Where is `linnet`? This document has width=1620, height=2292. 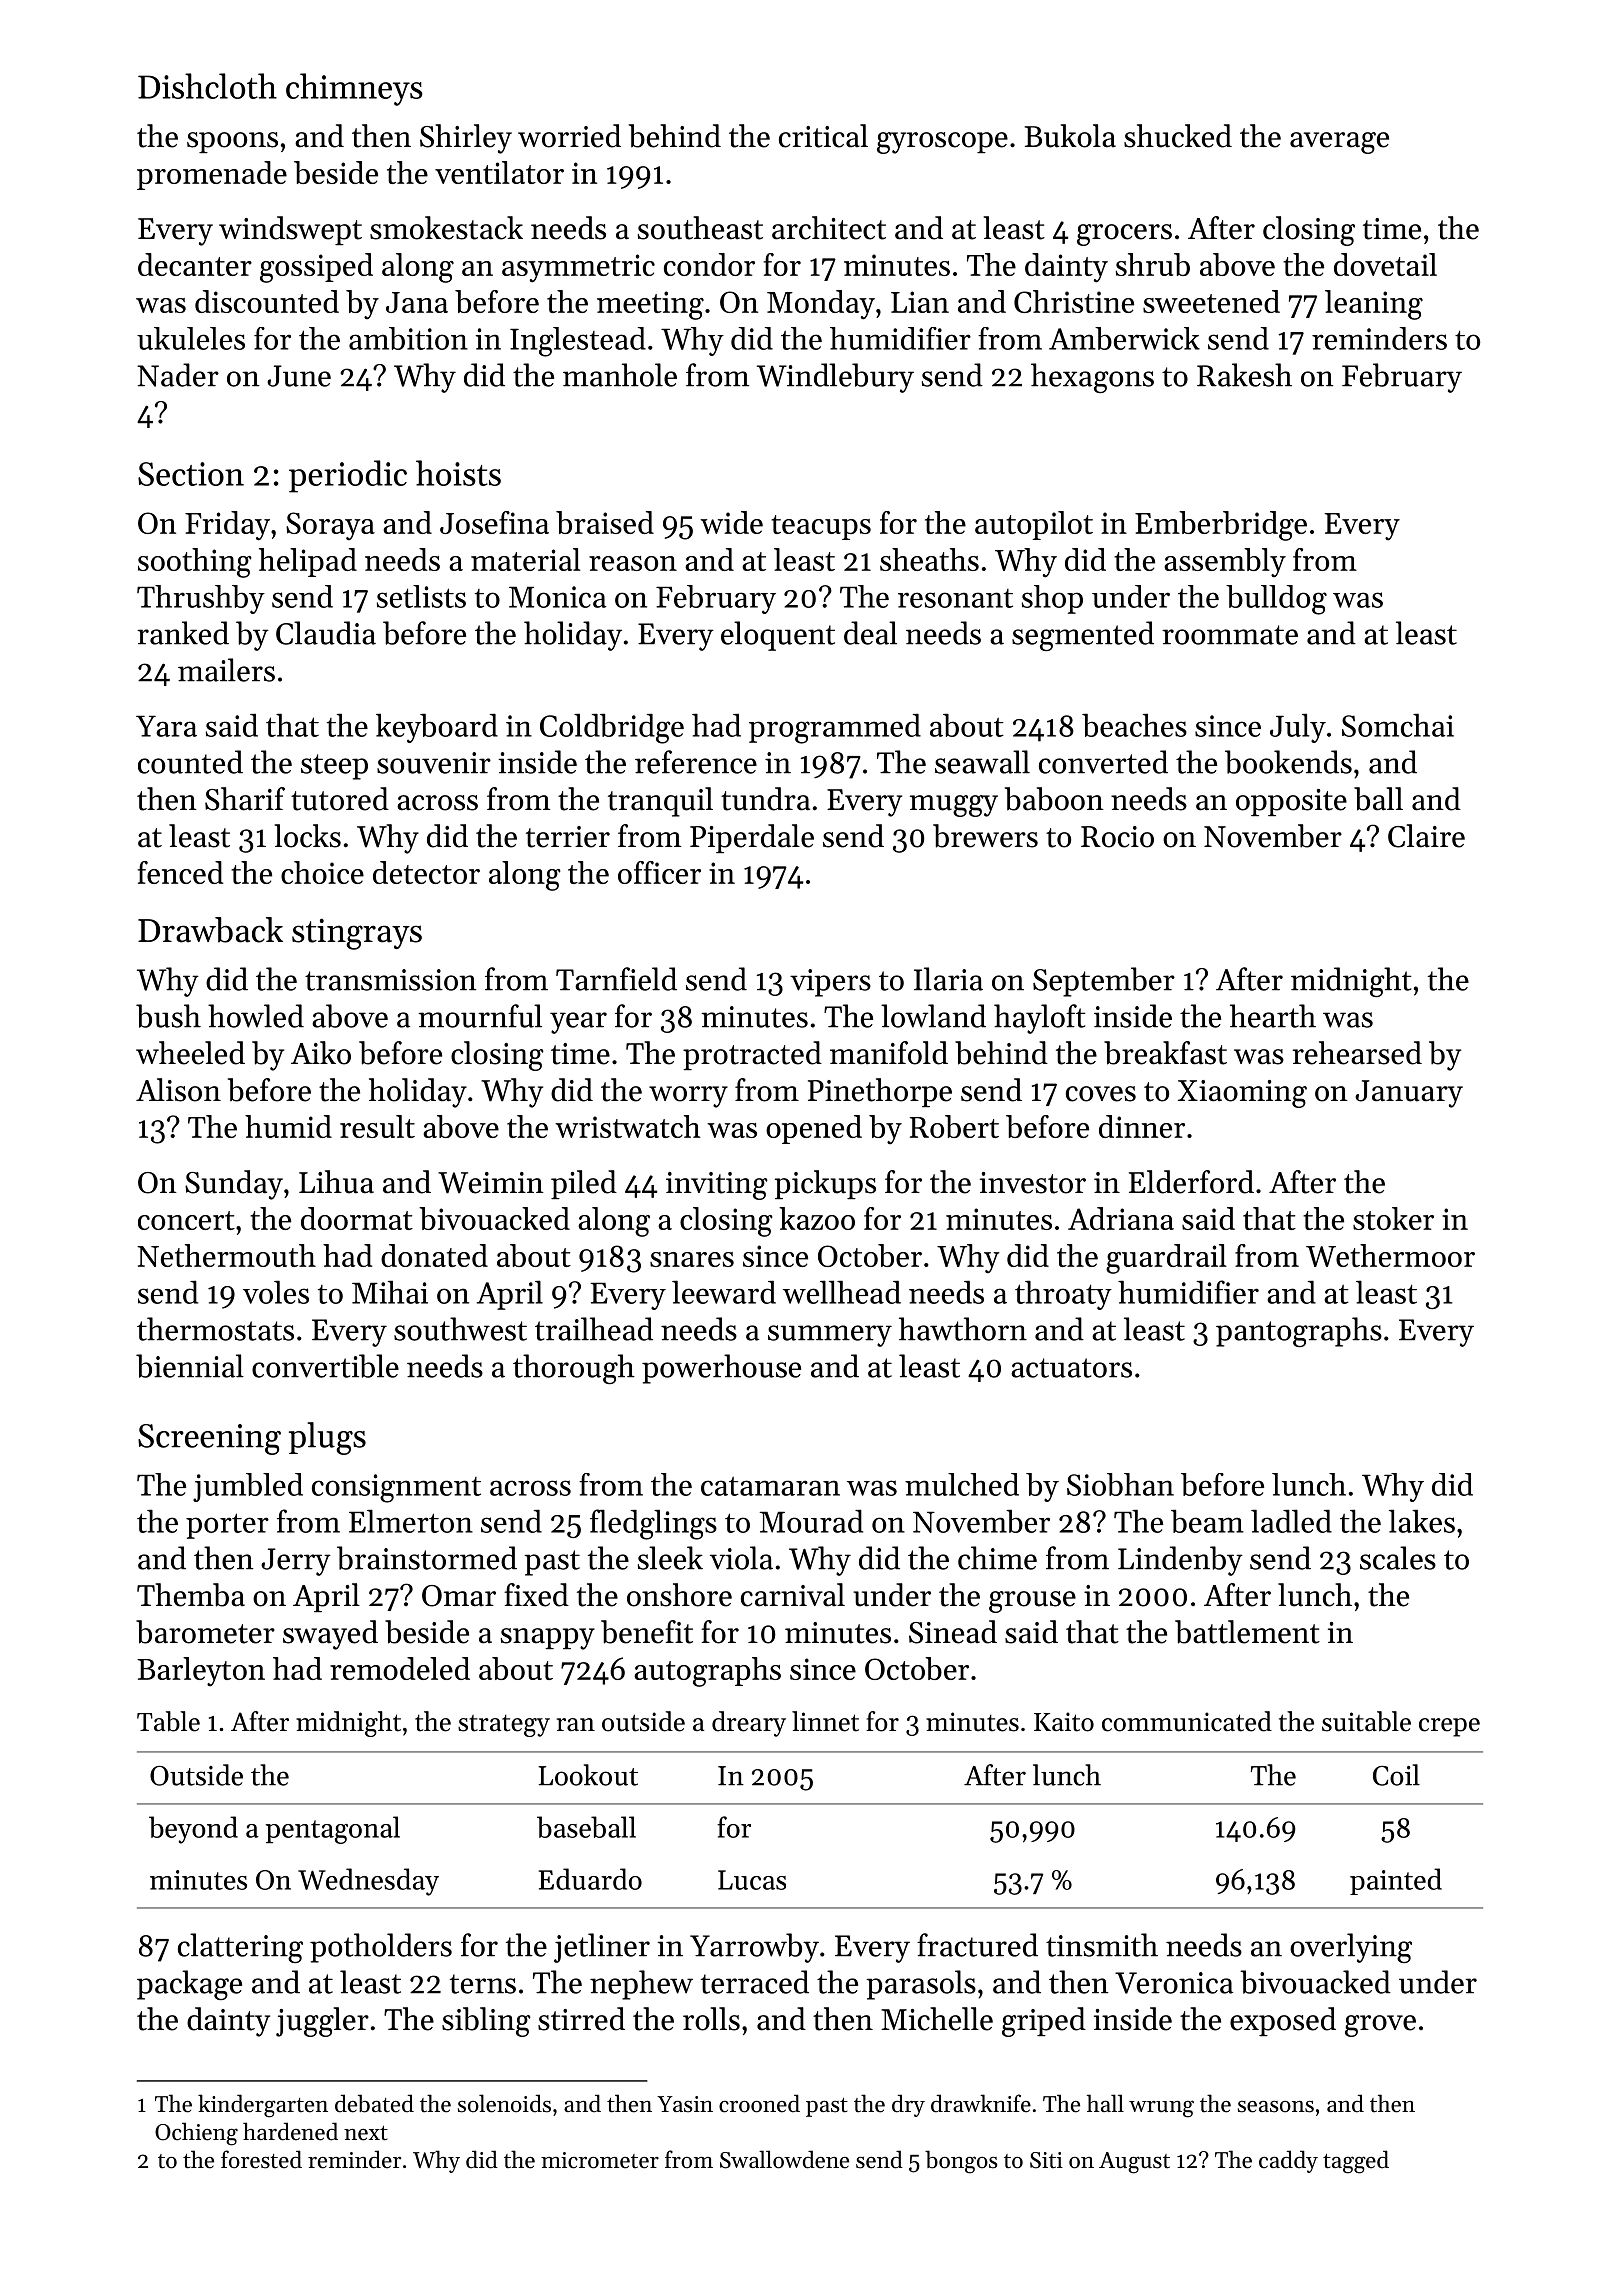 linnet is located at coordinates (825, 1721).
